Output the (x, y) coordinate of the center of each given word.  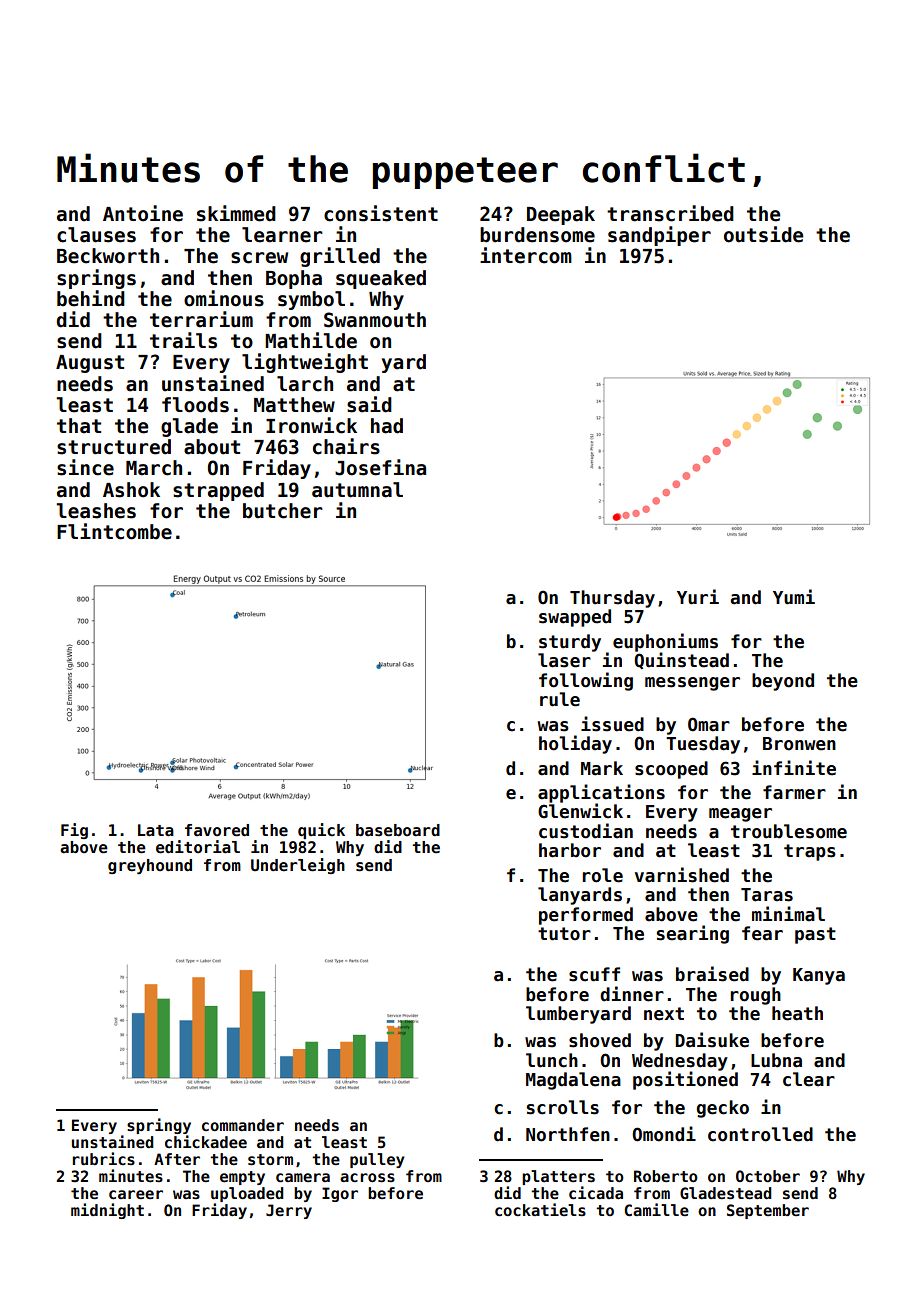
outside (763, 234)
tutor (564, 934)
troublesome (789, 831)
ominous (224, 298)
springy (159, 1126)
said (369, 404)
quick (321, 831)
